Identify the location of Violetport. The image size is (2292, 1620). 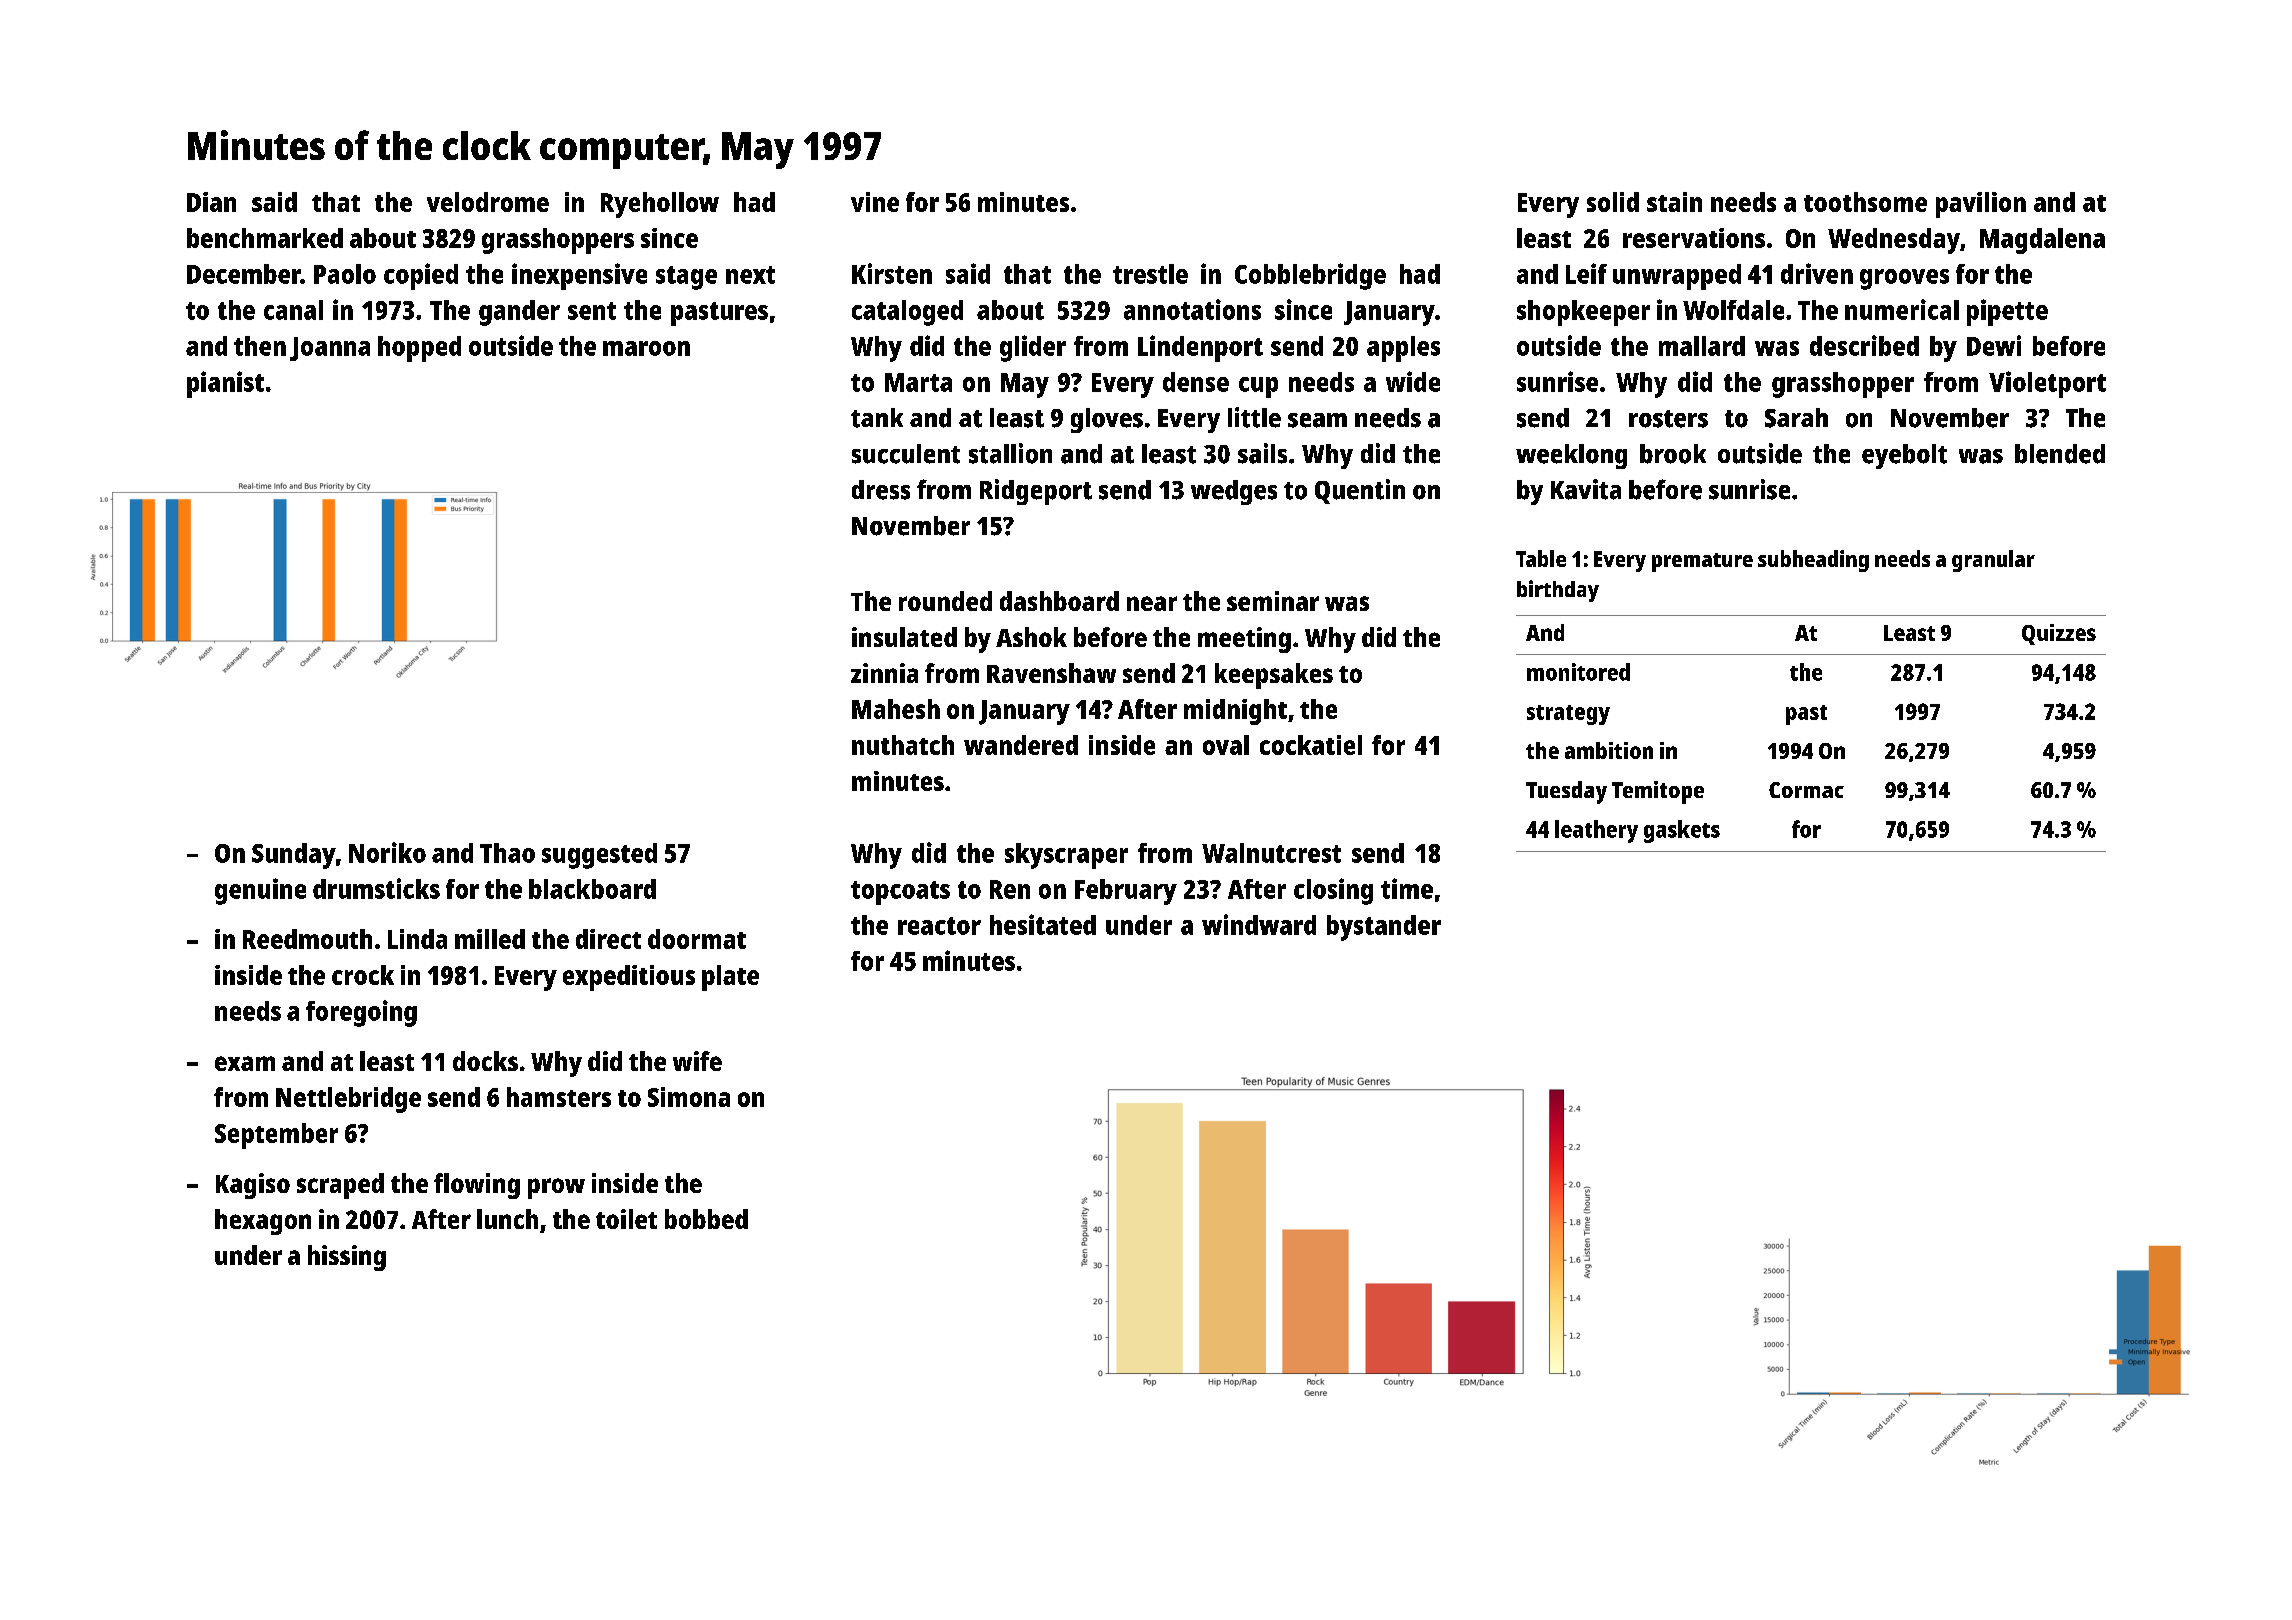
(2047, 384).
